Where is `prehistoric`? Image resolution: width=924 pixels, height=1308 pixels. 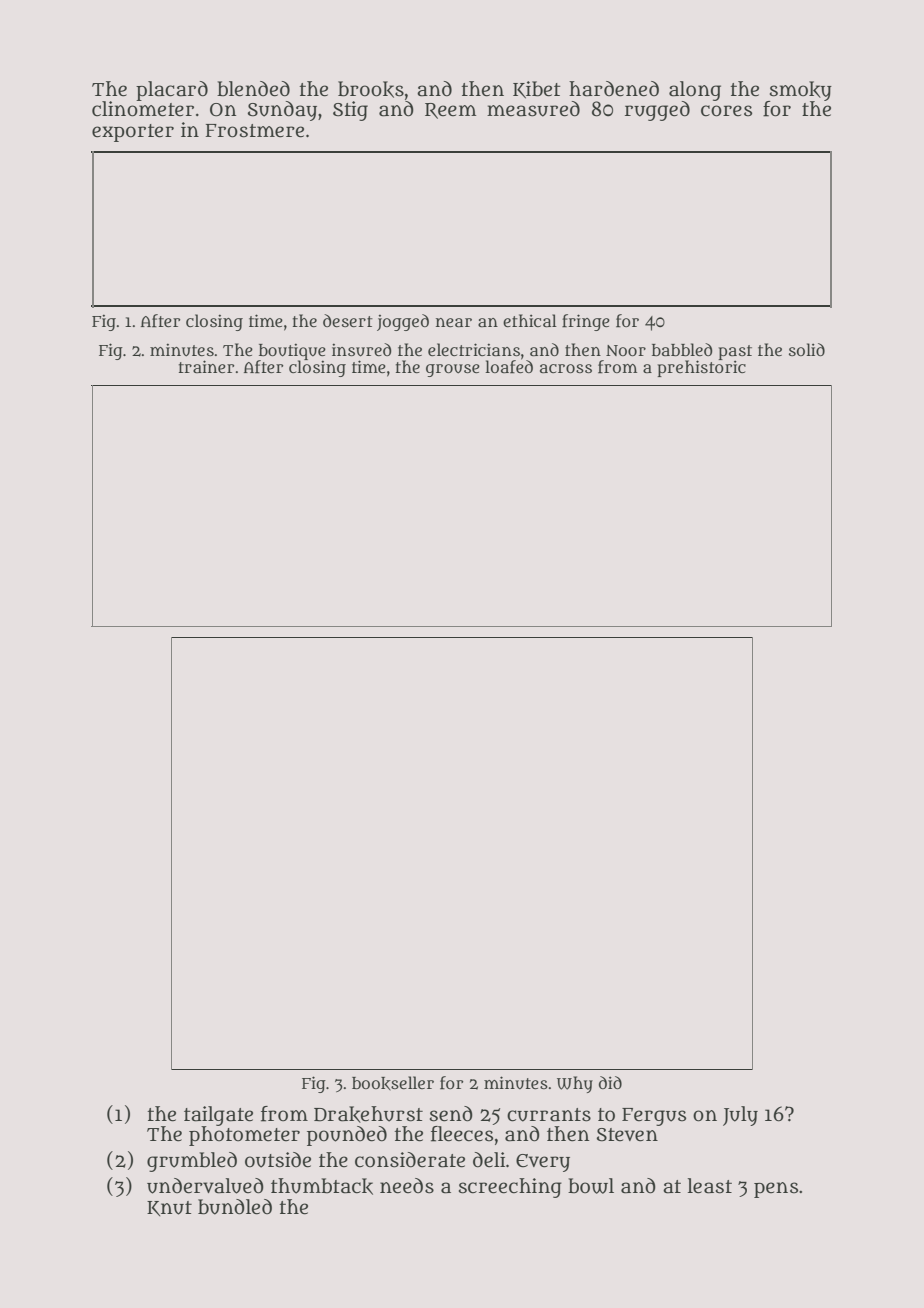 prehistoric is located at coordinates (701, 368).
